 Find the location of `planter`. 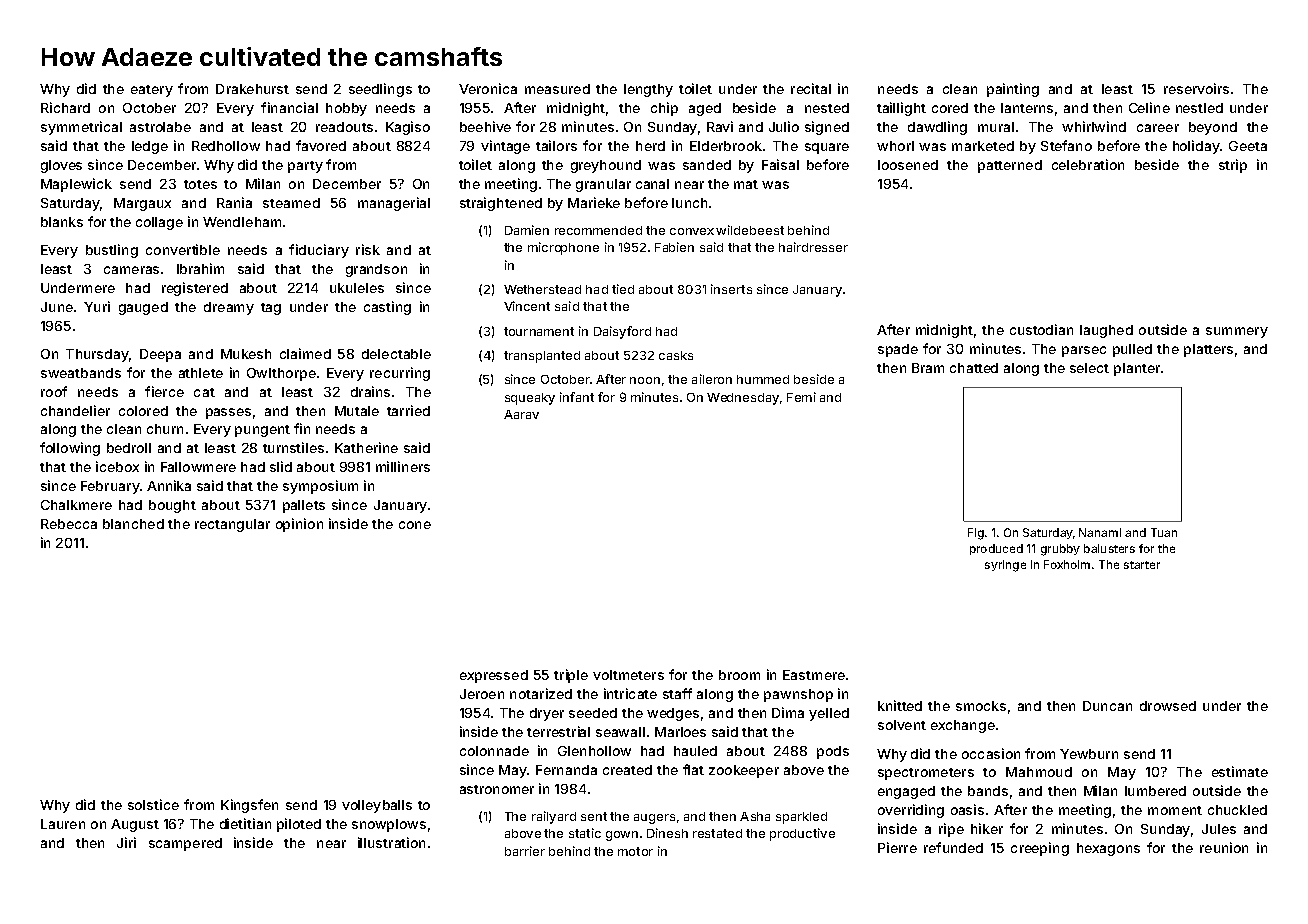

planter is located at coordinates (1137, 369).
